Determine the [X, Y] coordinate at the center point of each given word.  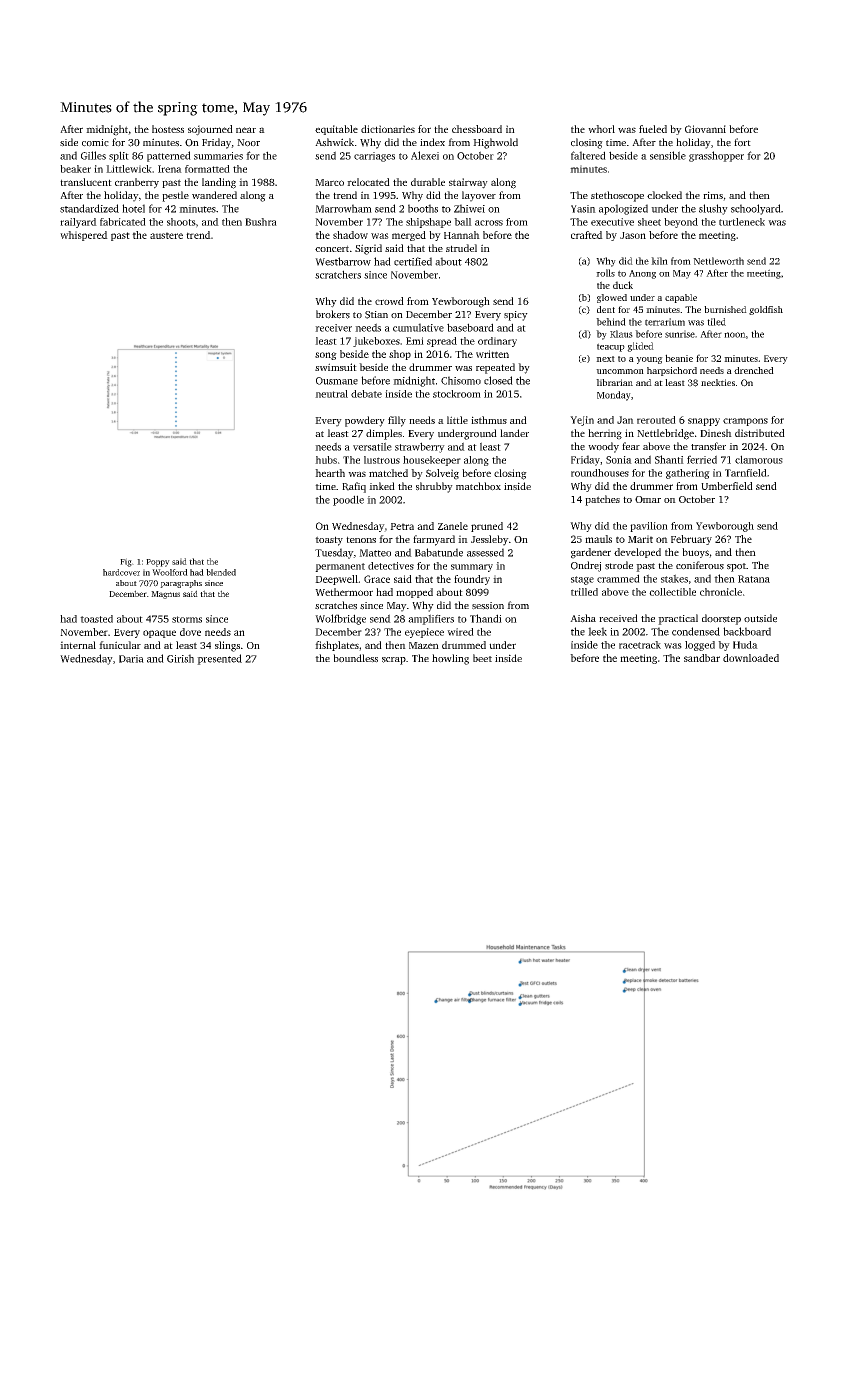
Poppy [158, 563]
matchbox [478, 486]
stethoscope [617, 196]
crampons [745, 422]
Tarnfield [746, 473]
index [432, 142]
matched [388, 473]
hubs [326, 460]
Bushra [261, 222]
